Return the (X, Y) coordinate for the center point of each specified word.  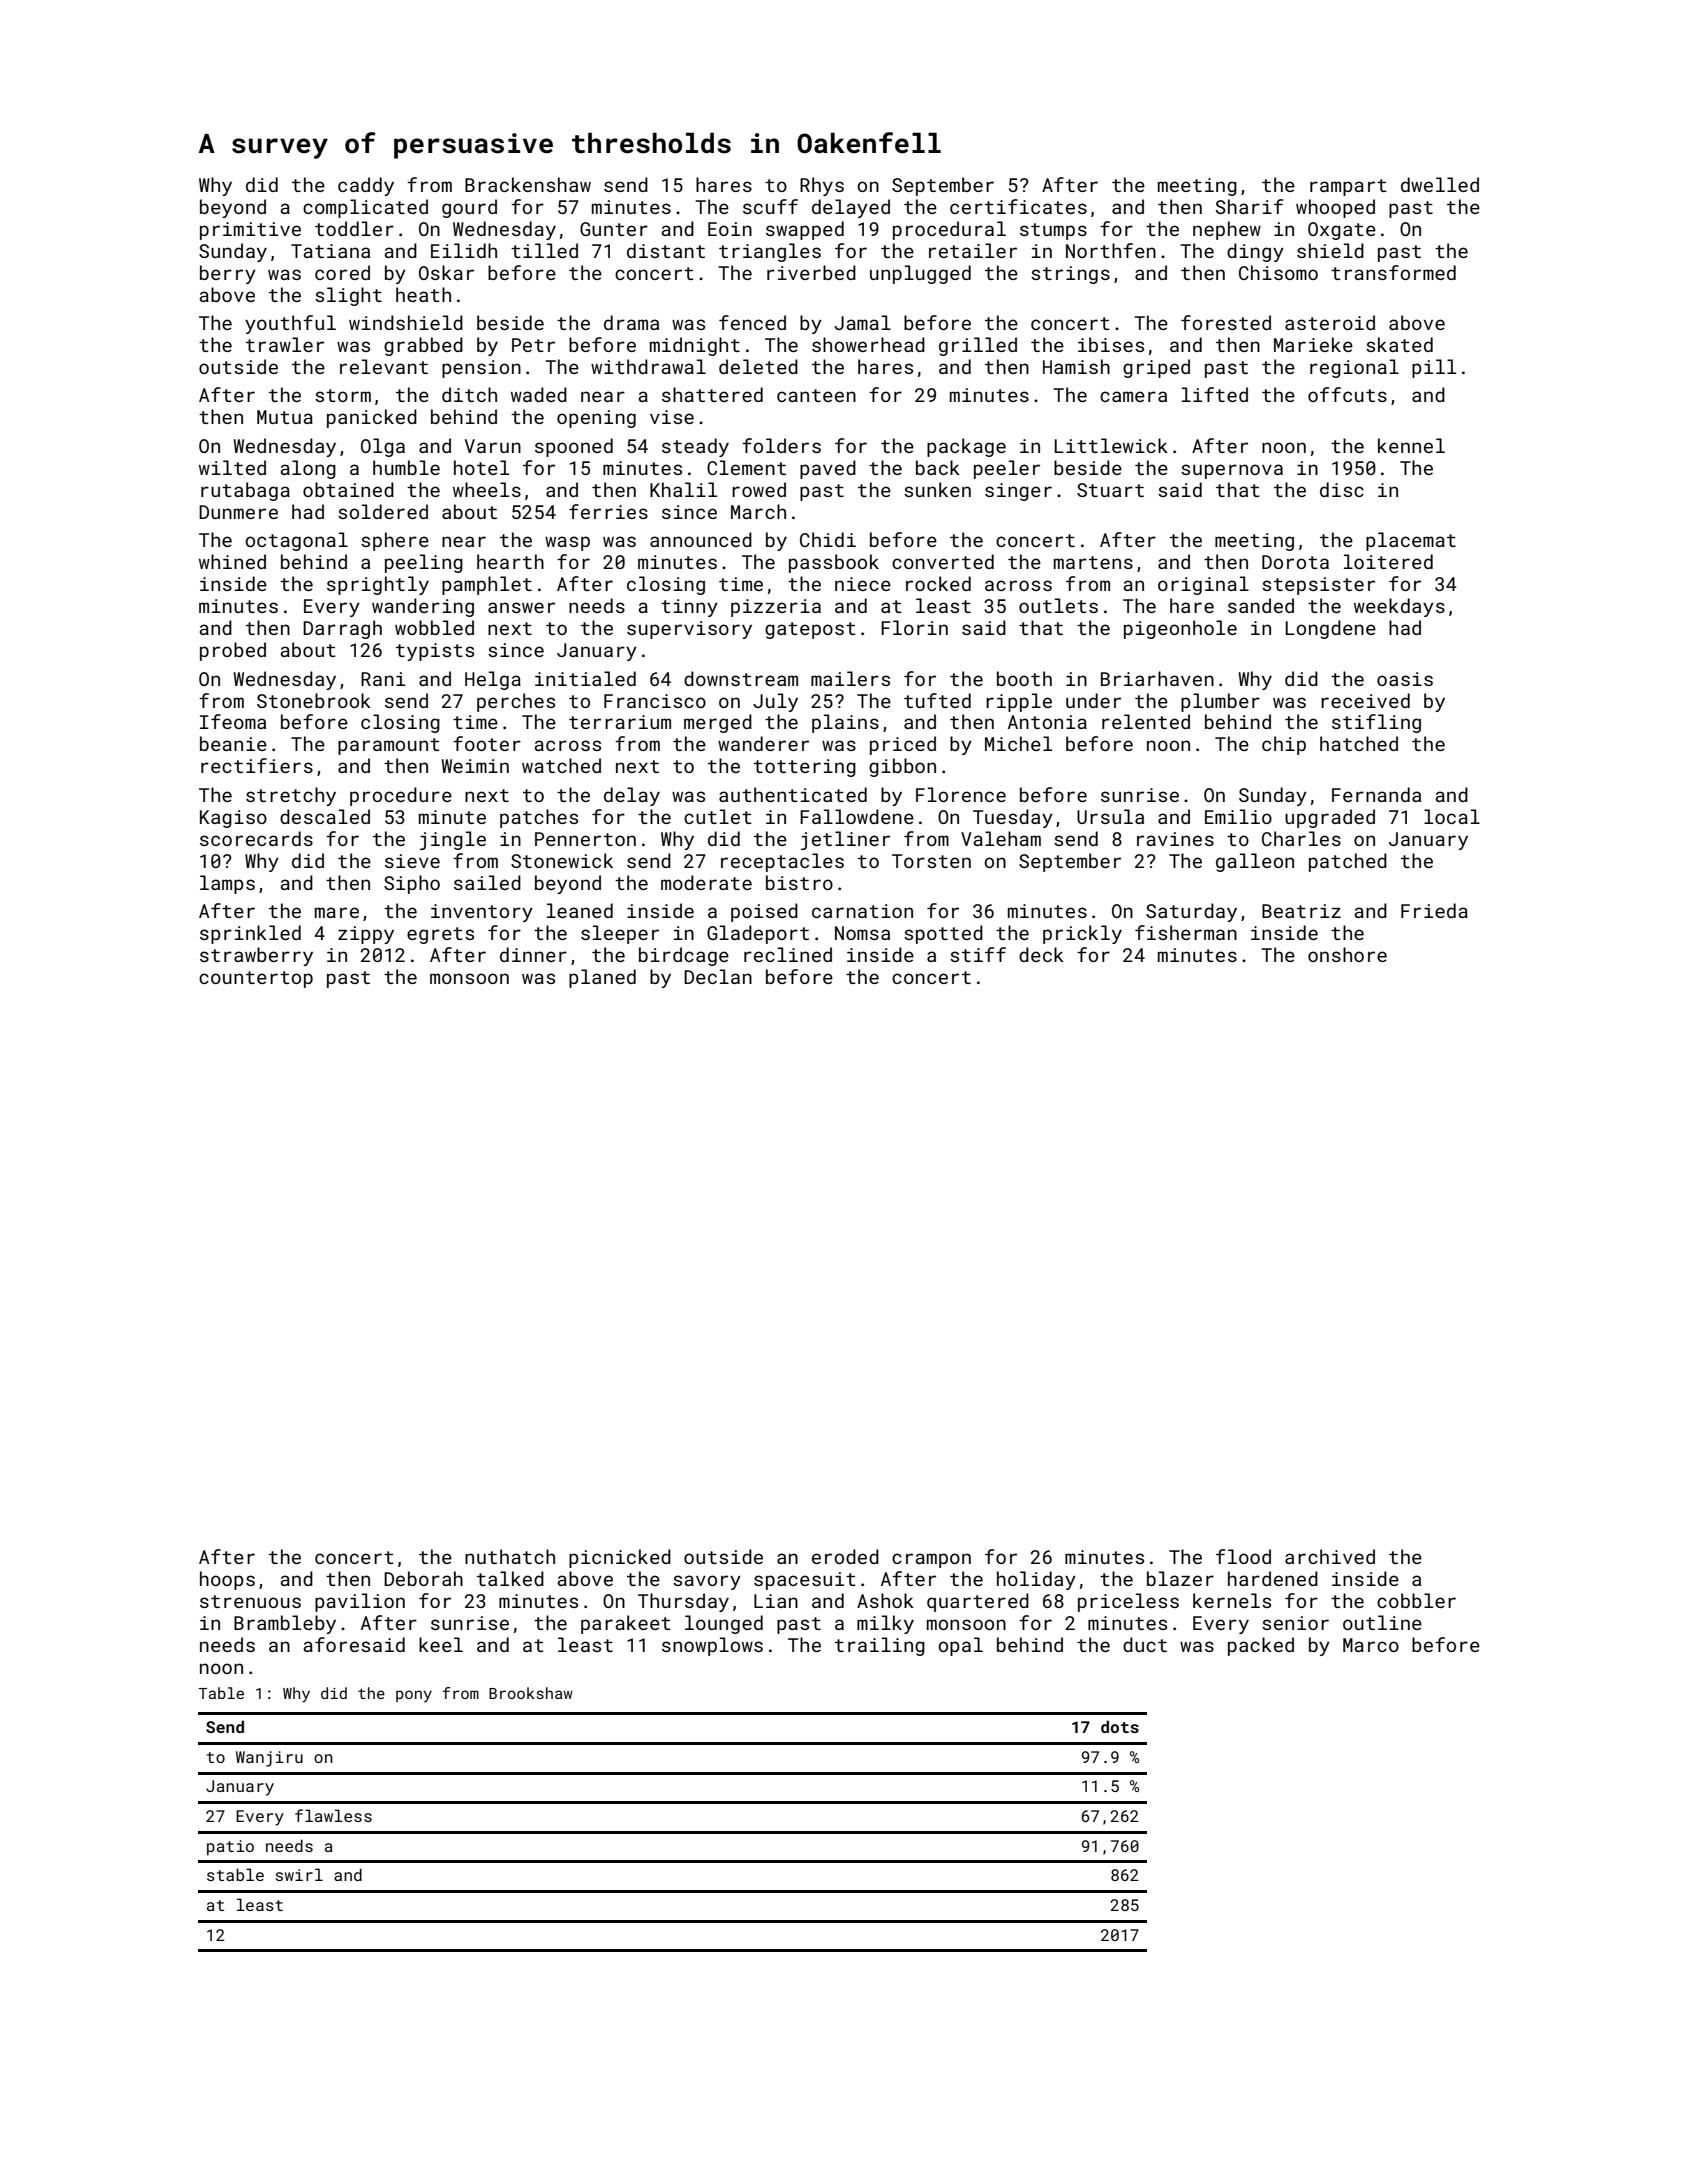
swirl (299, 1874)
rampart (1348, 187)
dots (1120, 1726)
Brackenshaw (528, 184)
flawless (333, 1815)
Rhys (822, 186)
